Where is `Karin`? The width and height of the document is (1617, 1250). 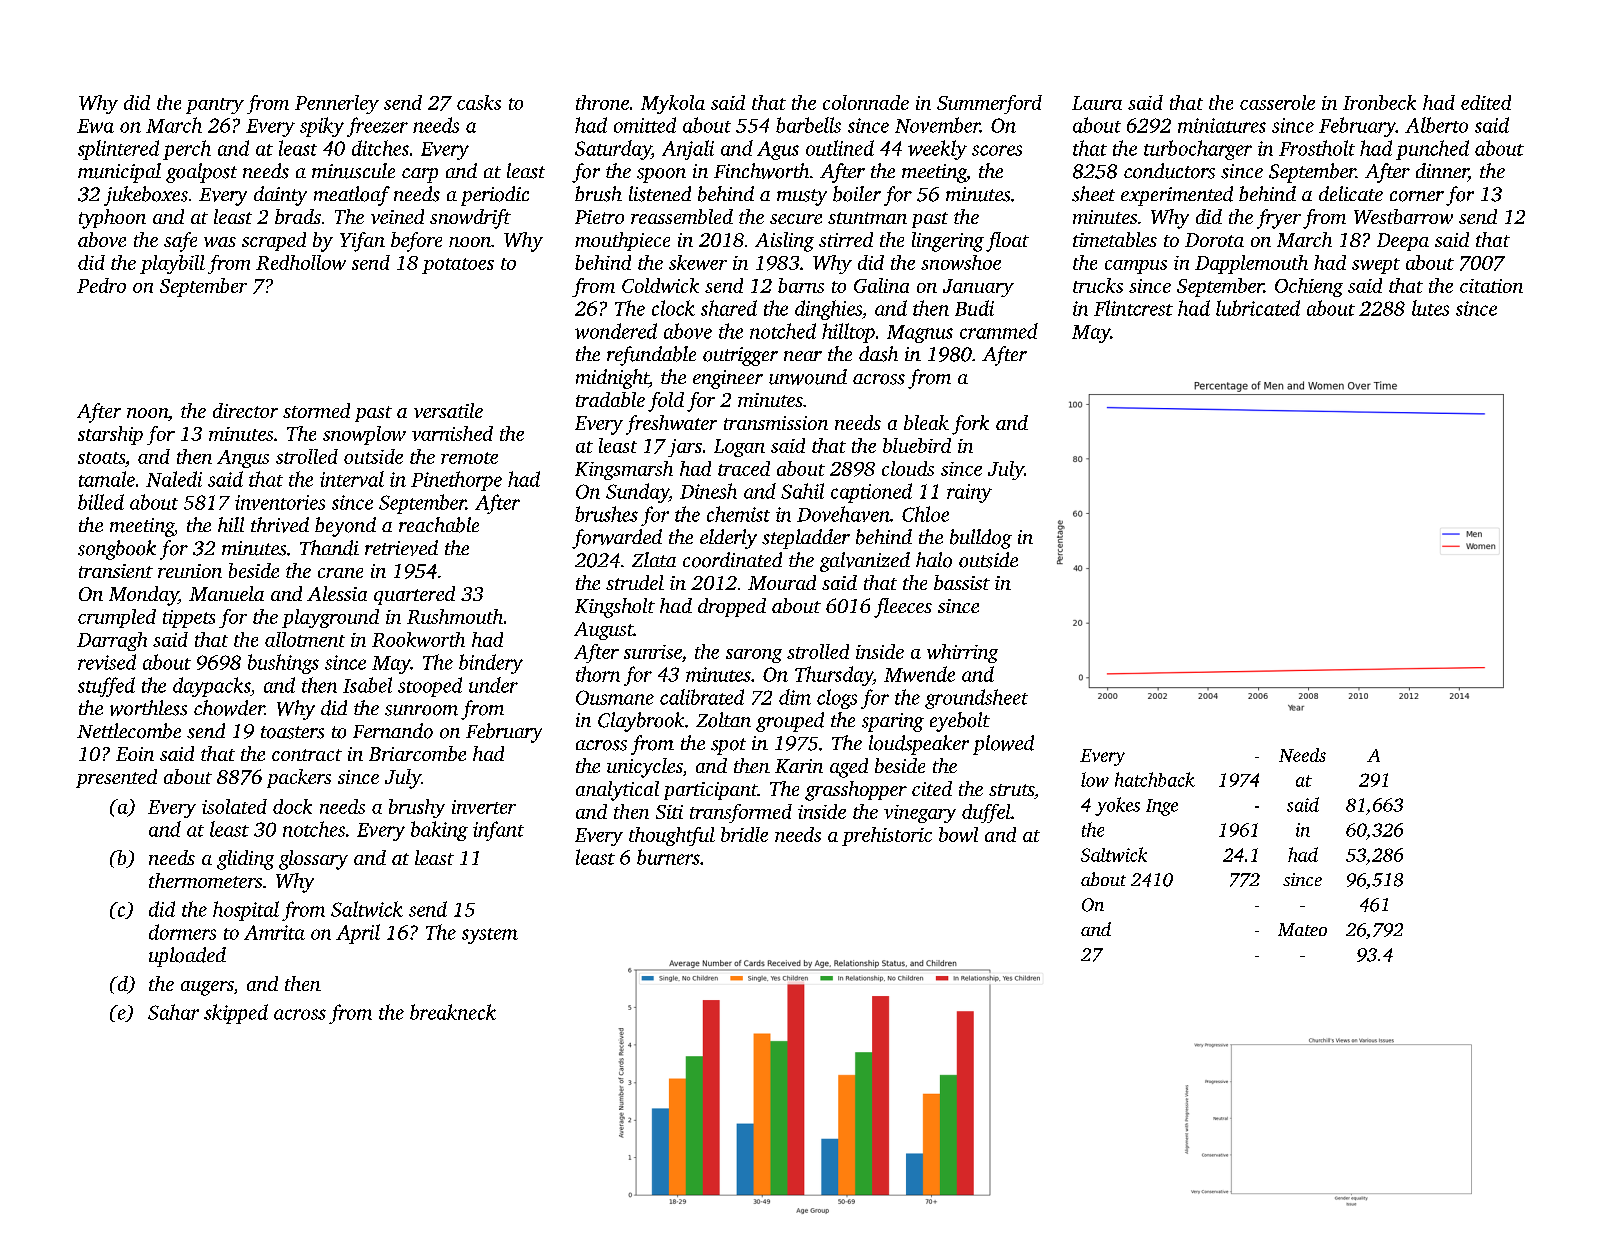
Karin is located at coordinates (799, 766).
